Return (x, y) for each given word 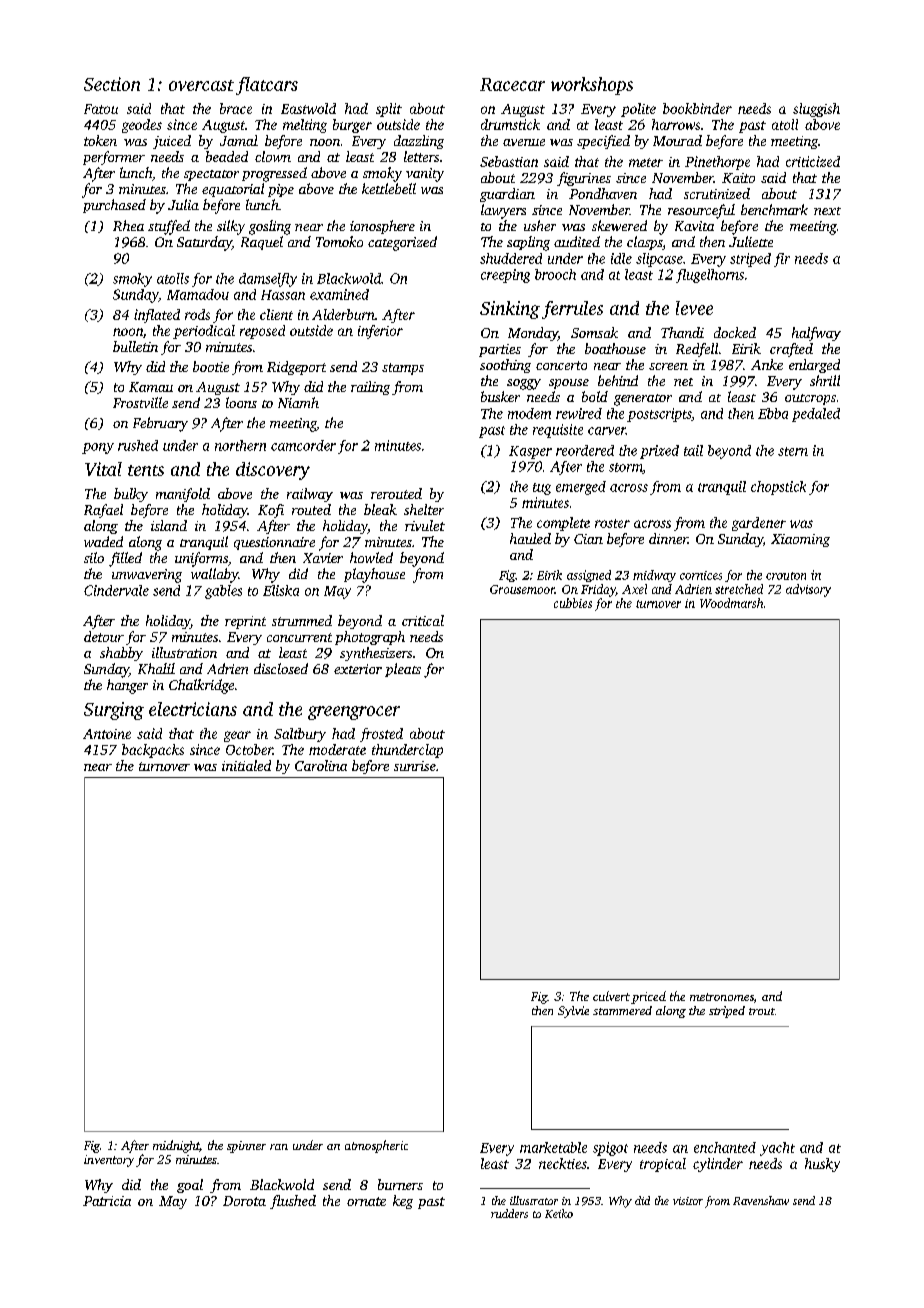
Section (112, 84)
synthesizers (376, 654)
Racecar (512, 84)
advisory (808, 590)
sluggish (816, 110)
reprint (245, 622)
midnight (176, 1146)
